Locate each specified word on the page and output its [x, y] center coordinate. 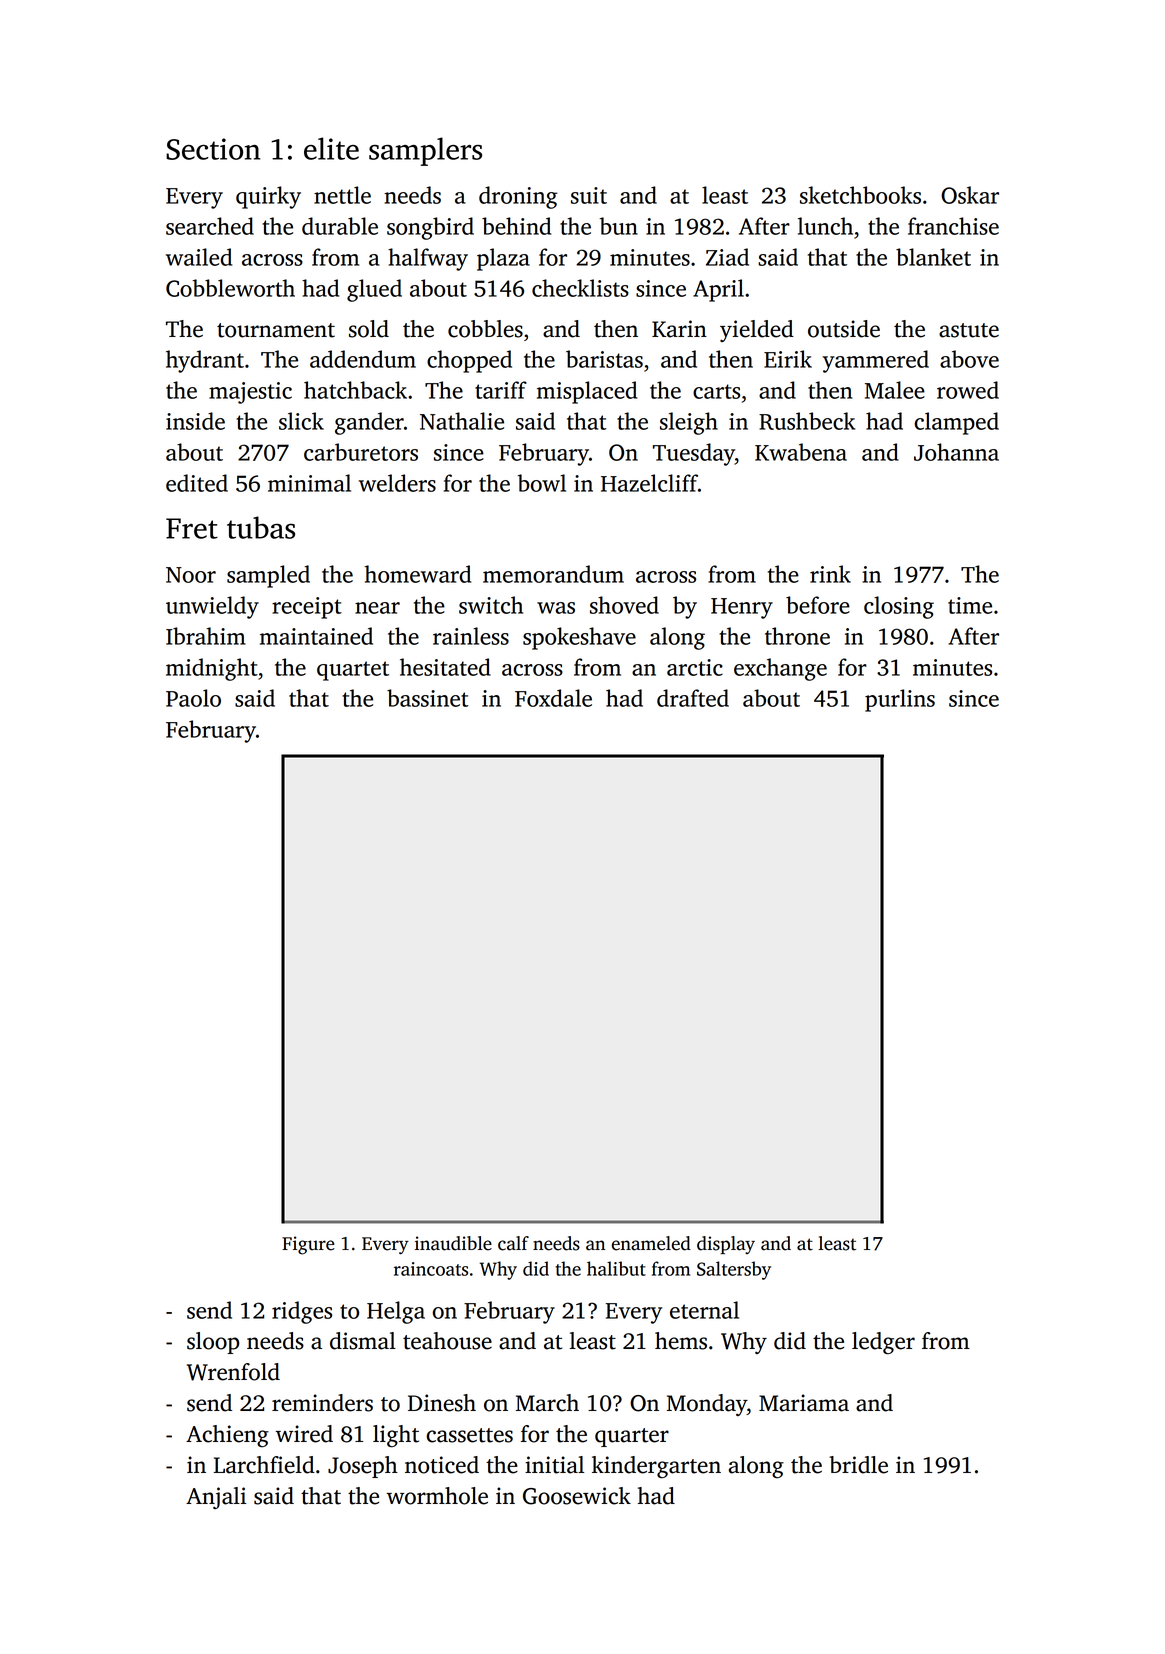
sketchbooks [860, 195]
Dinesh [442, 1403]
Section [213, 149]
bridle [858, 1465]
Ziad [727, 257]
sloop [213, 1343]
